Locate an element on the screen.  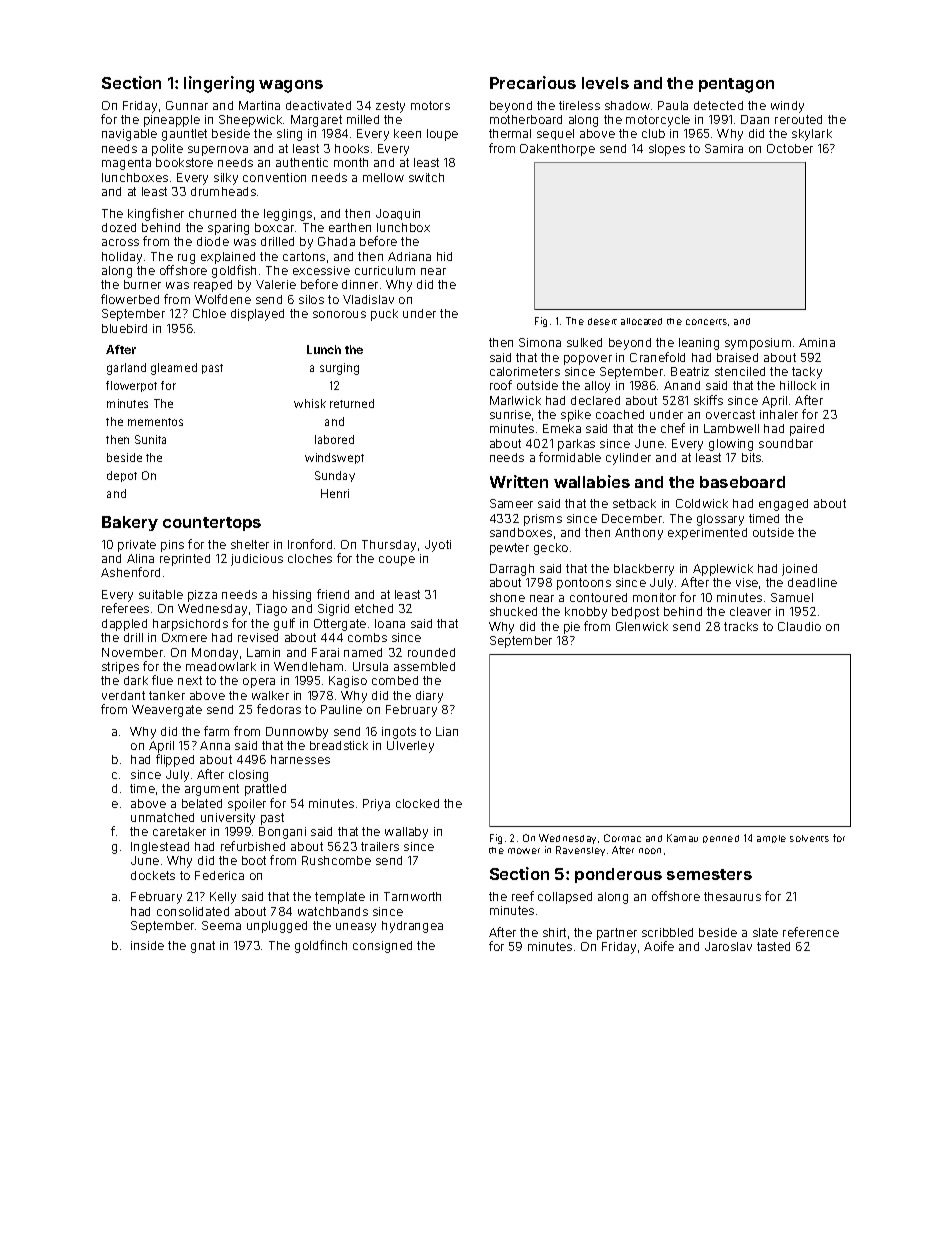
skiffs is located at coordinates (708, 400).
